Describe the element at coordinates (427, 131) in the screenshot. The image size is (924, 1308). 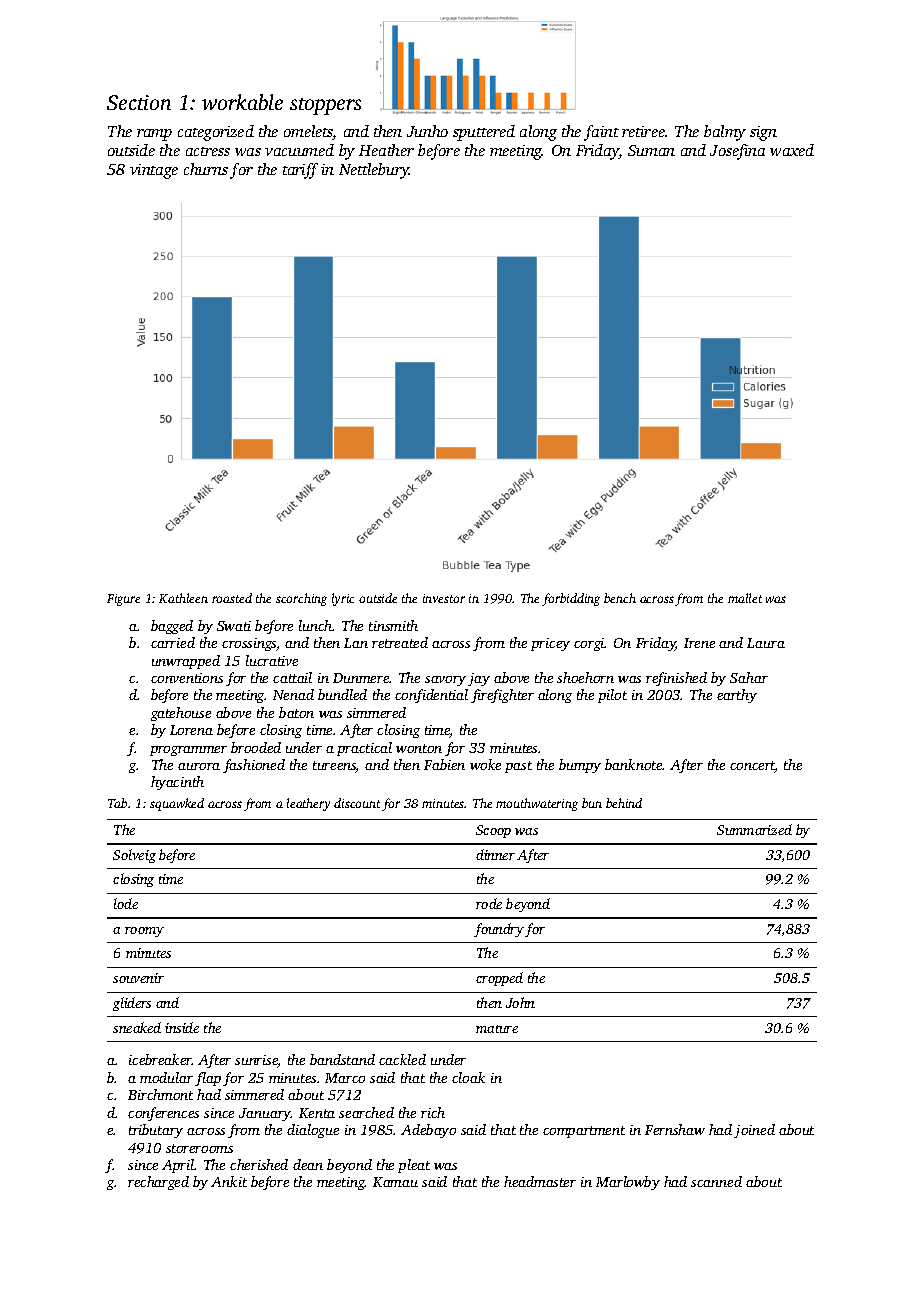
I see `Junho` at that location.
